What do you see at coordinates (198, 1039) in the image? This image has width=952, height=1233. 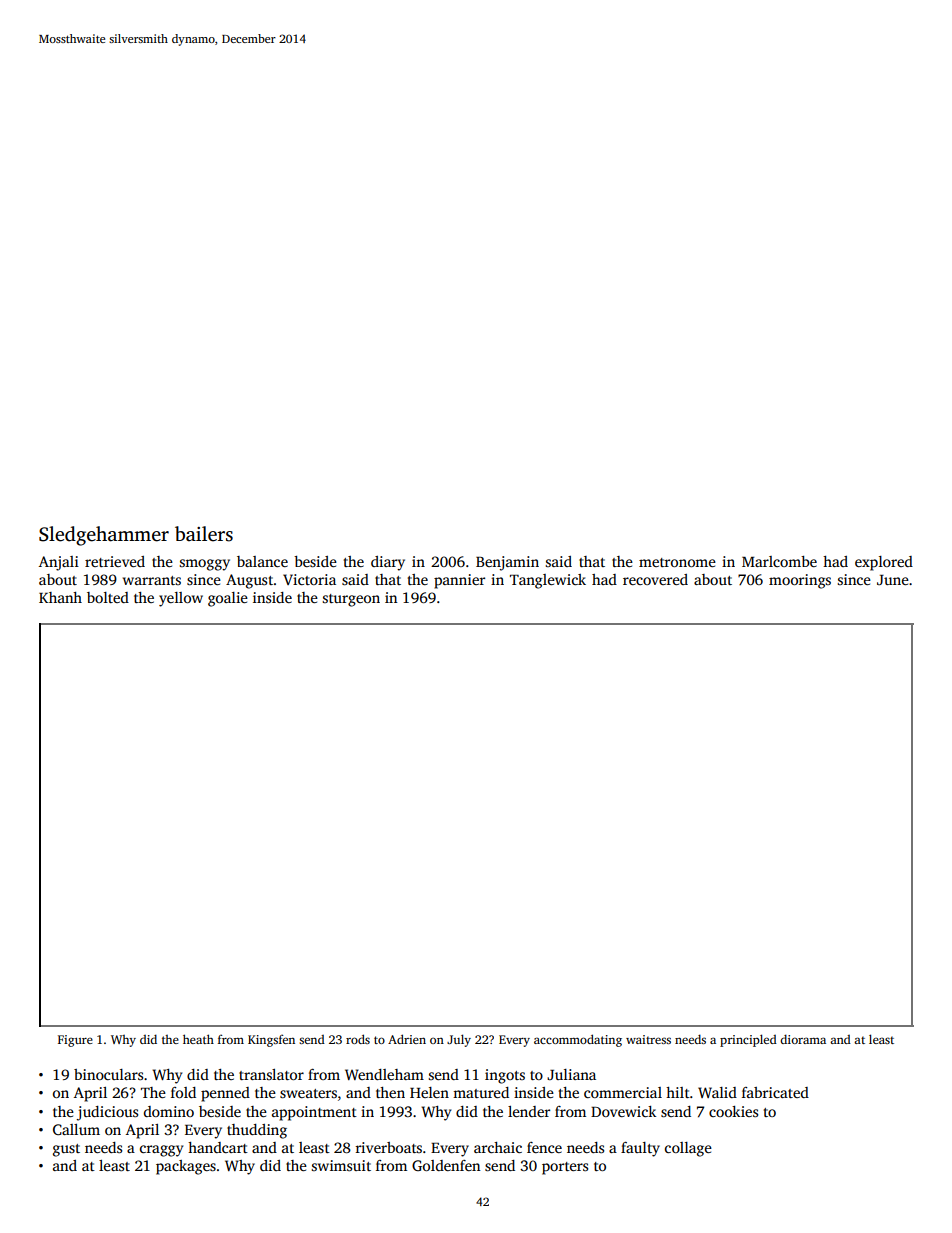 I see `heath` at bounding box center [198, 1039].
